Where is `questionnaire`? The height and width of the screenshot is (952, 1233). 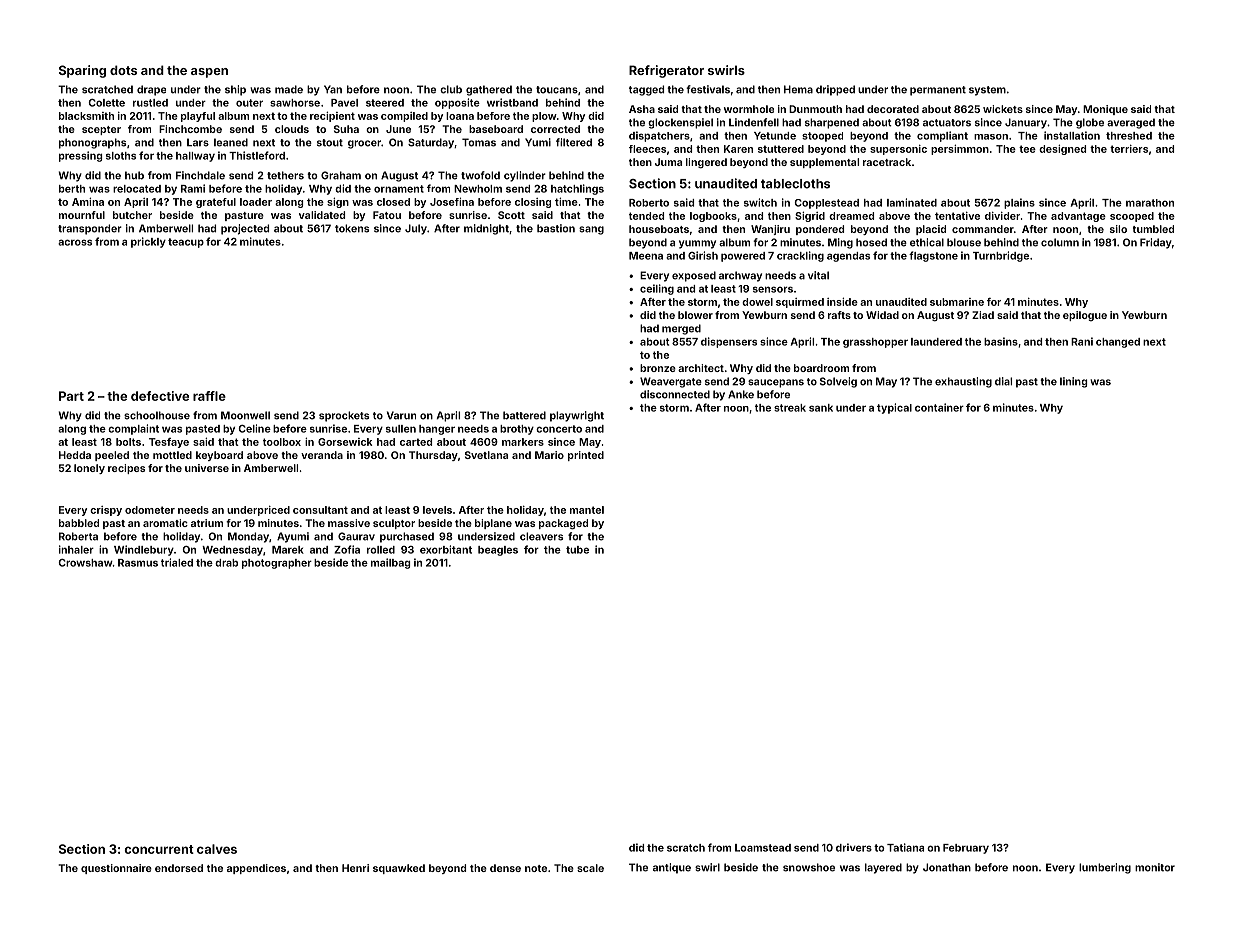
questionnaire is located at coordinates (116, 869).
